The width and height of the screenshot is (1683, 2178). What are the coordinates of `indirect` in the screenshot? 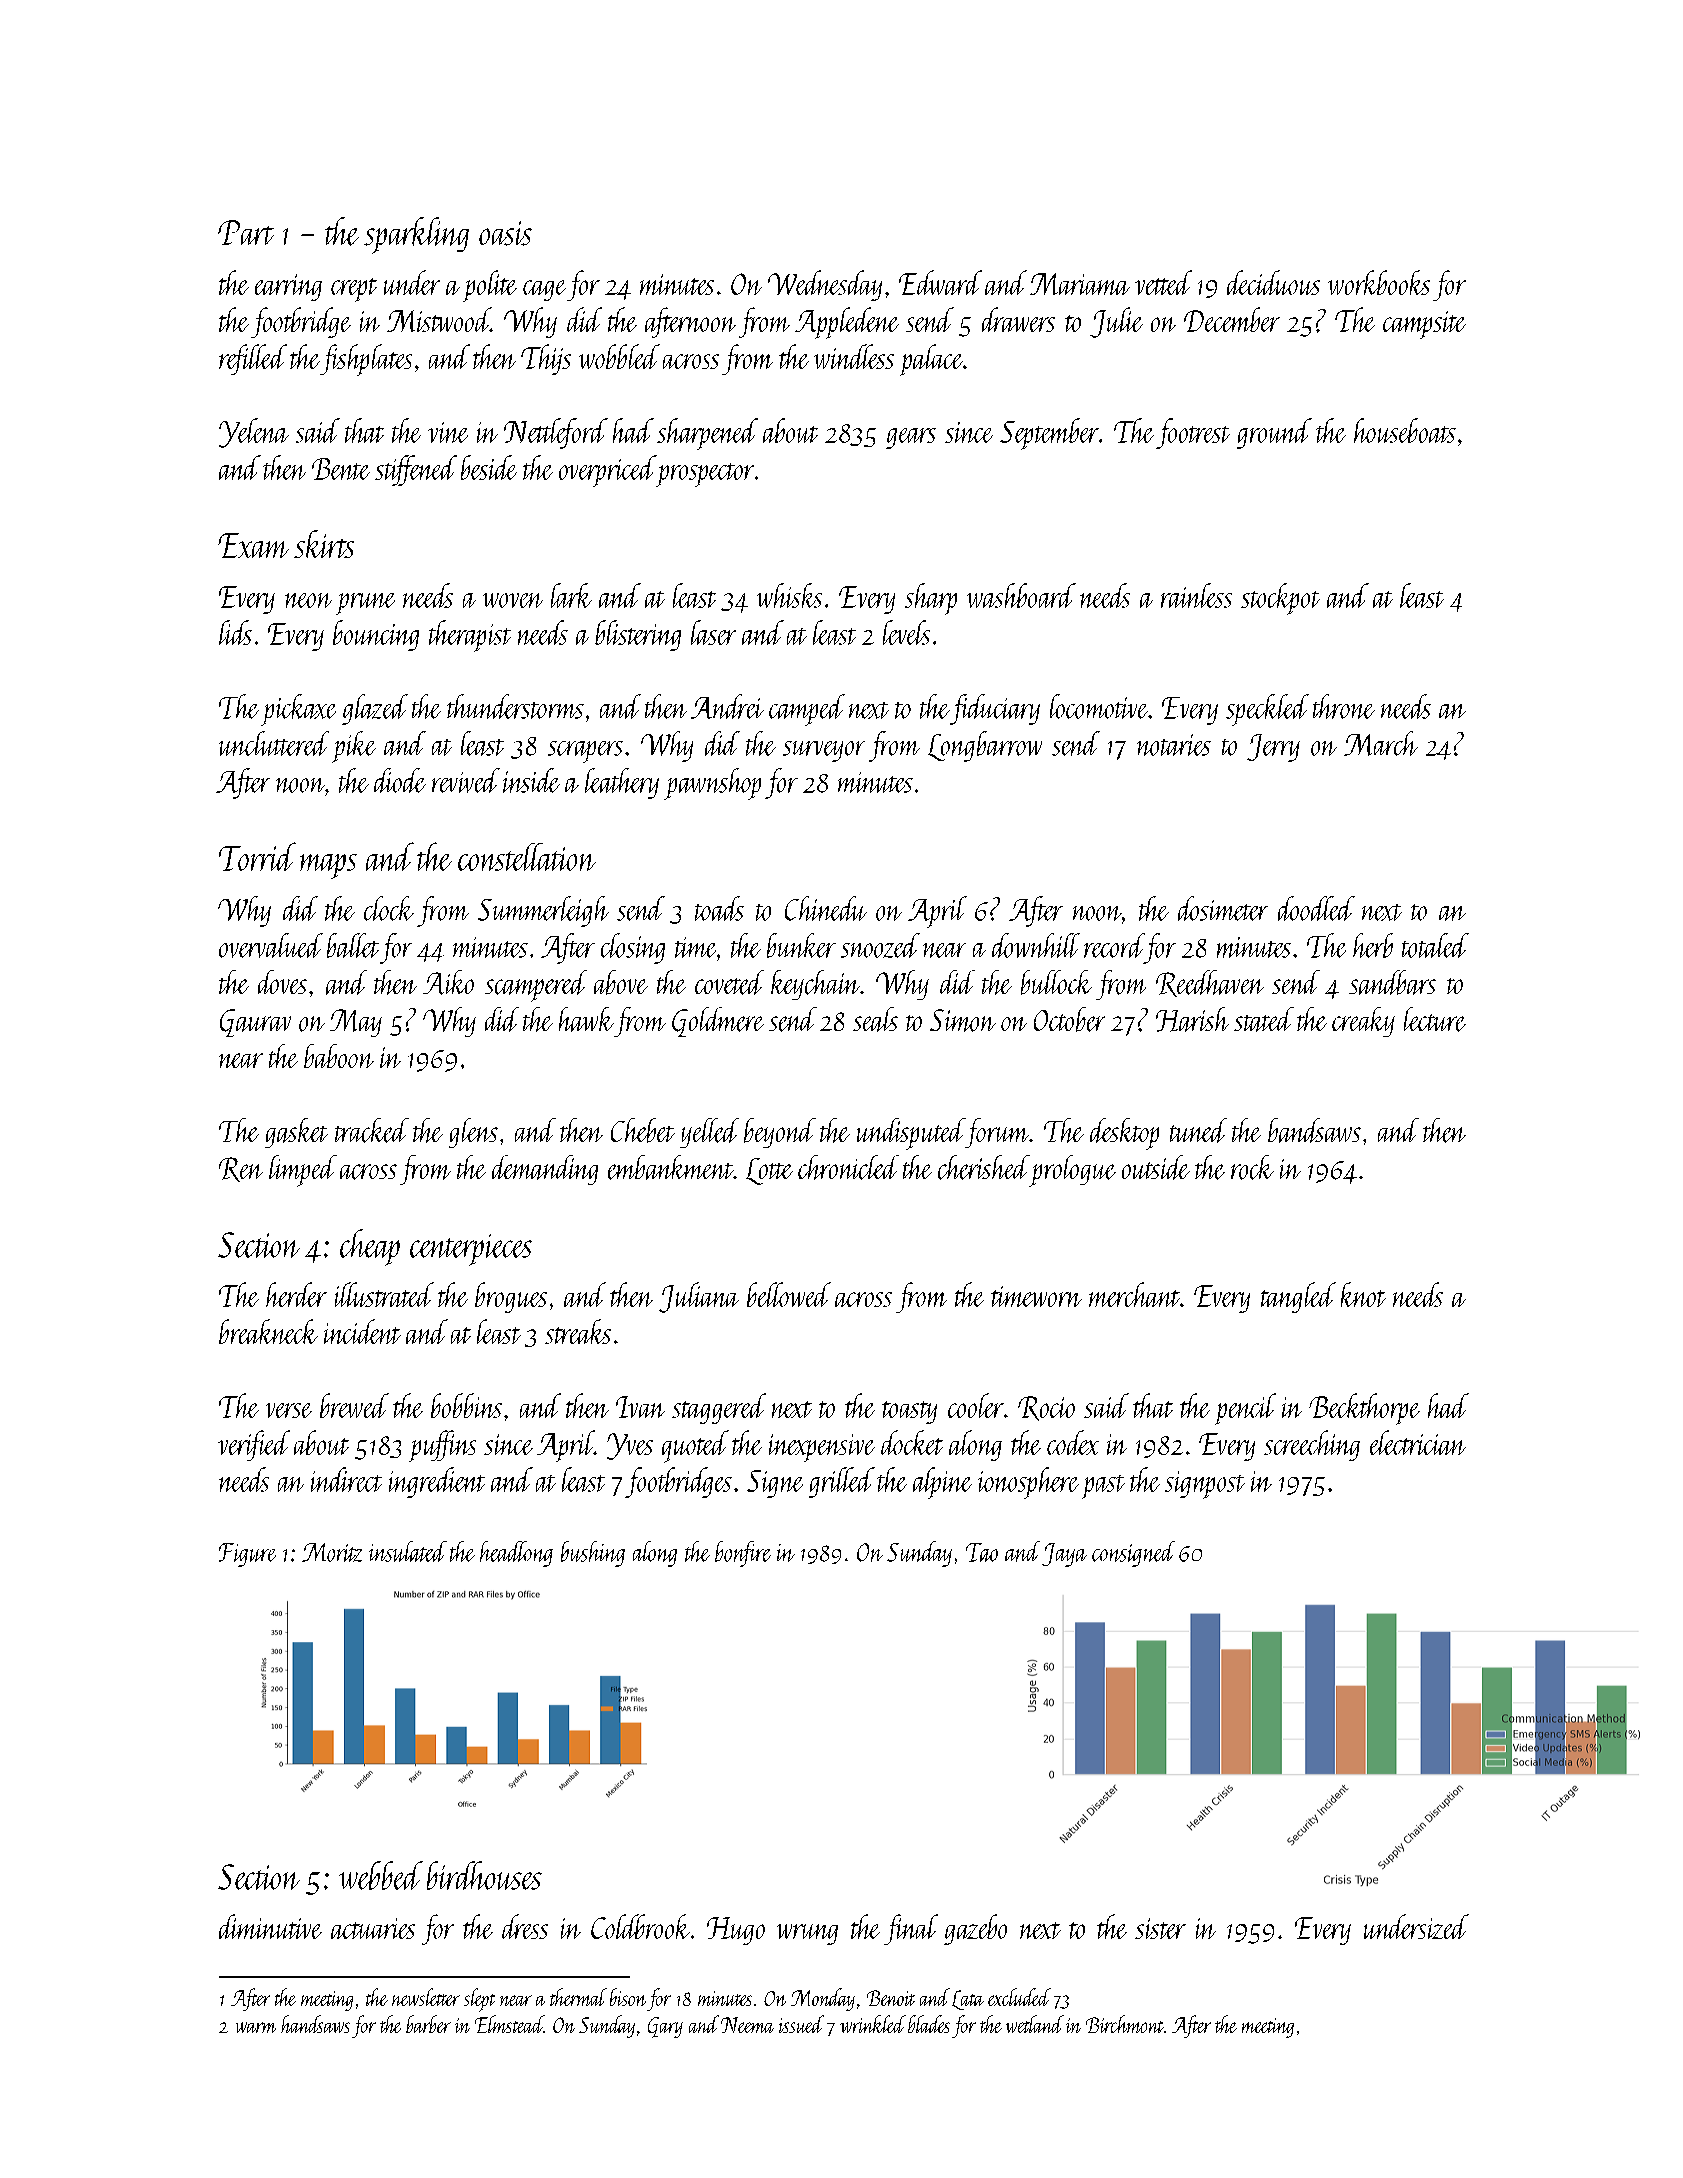 It's located at (346, 1479).
